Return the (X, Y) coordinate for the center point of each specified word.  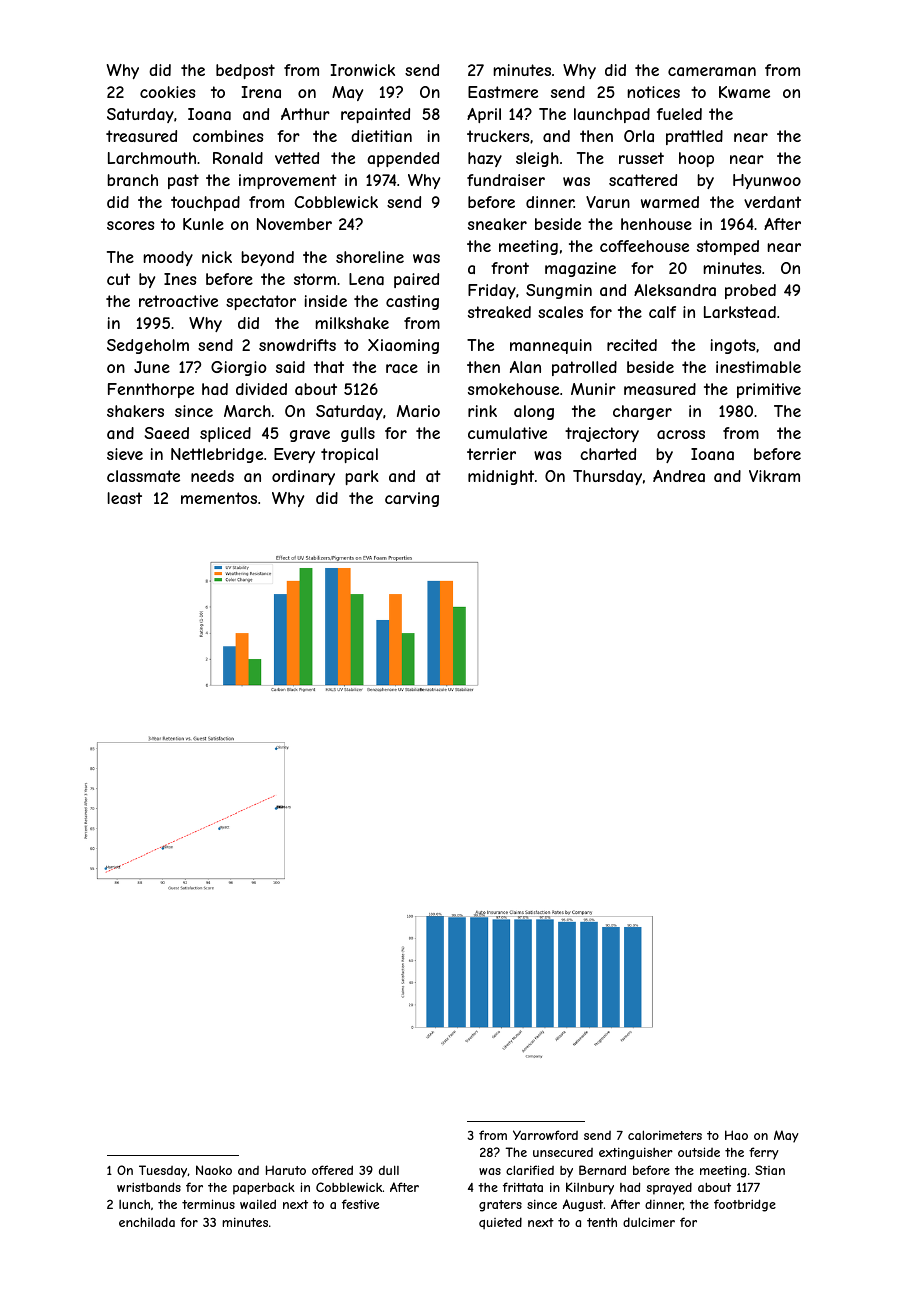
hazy (485, 159)
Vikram (774, 476)
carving (412, 499)
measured (660, 389)
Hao (736, 1135)
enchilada (147, 1222)
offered (332, 1170)
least (124, 498)
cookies (168, 92)
